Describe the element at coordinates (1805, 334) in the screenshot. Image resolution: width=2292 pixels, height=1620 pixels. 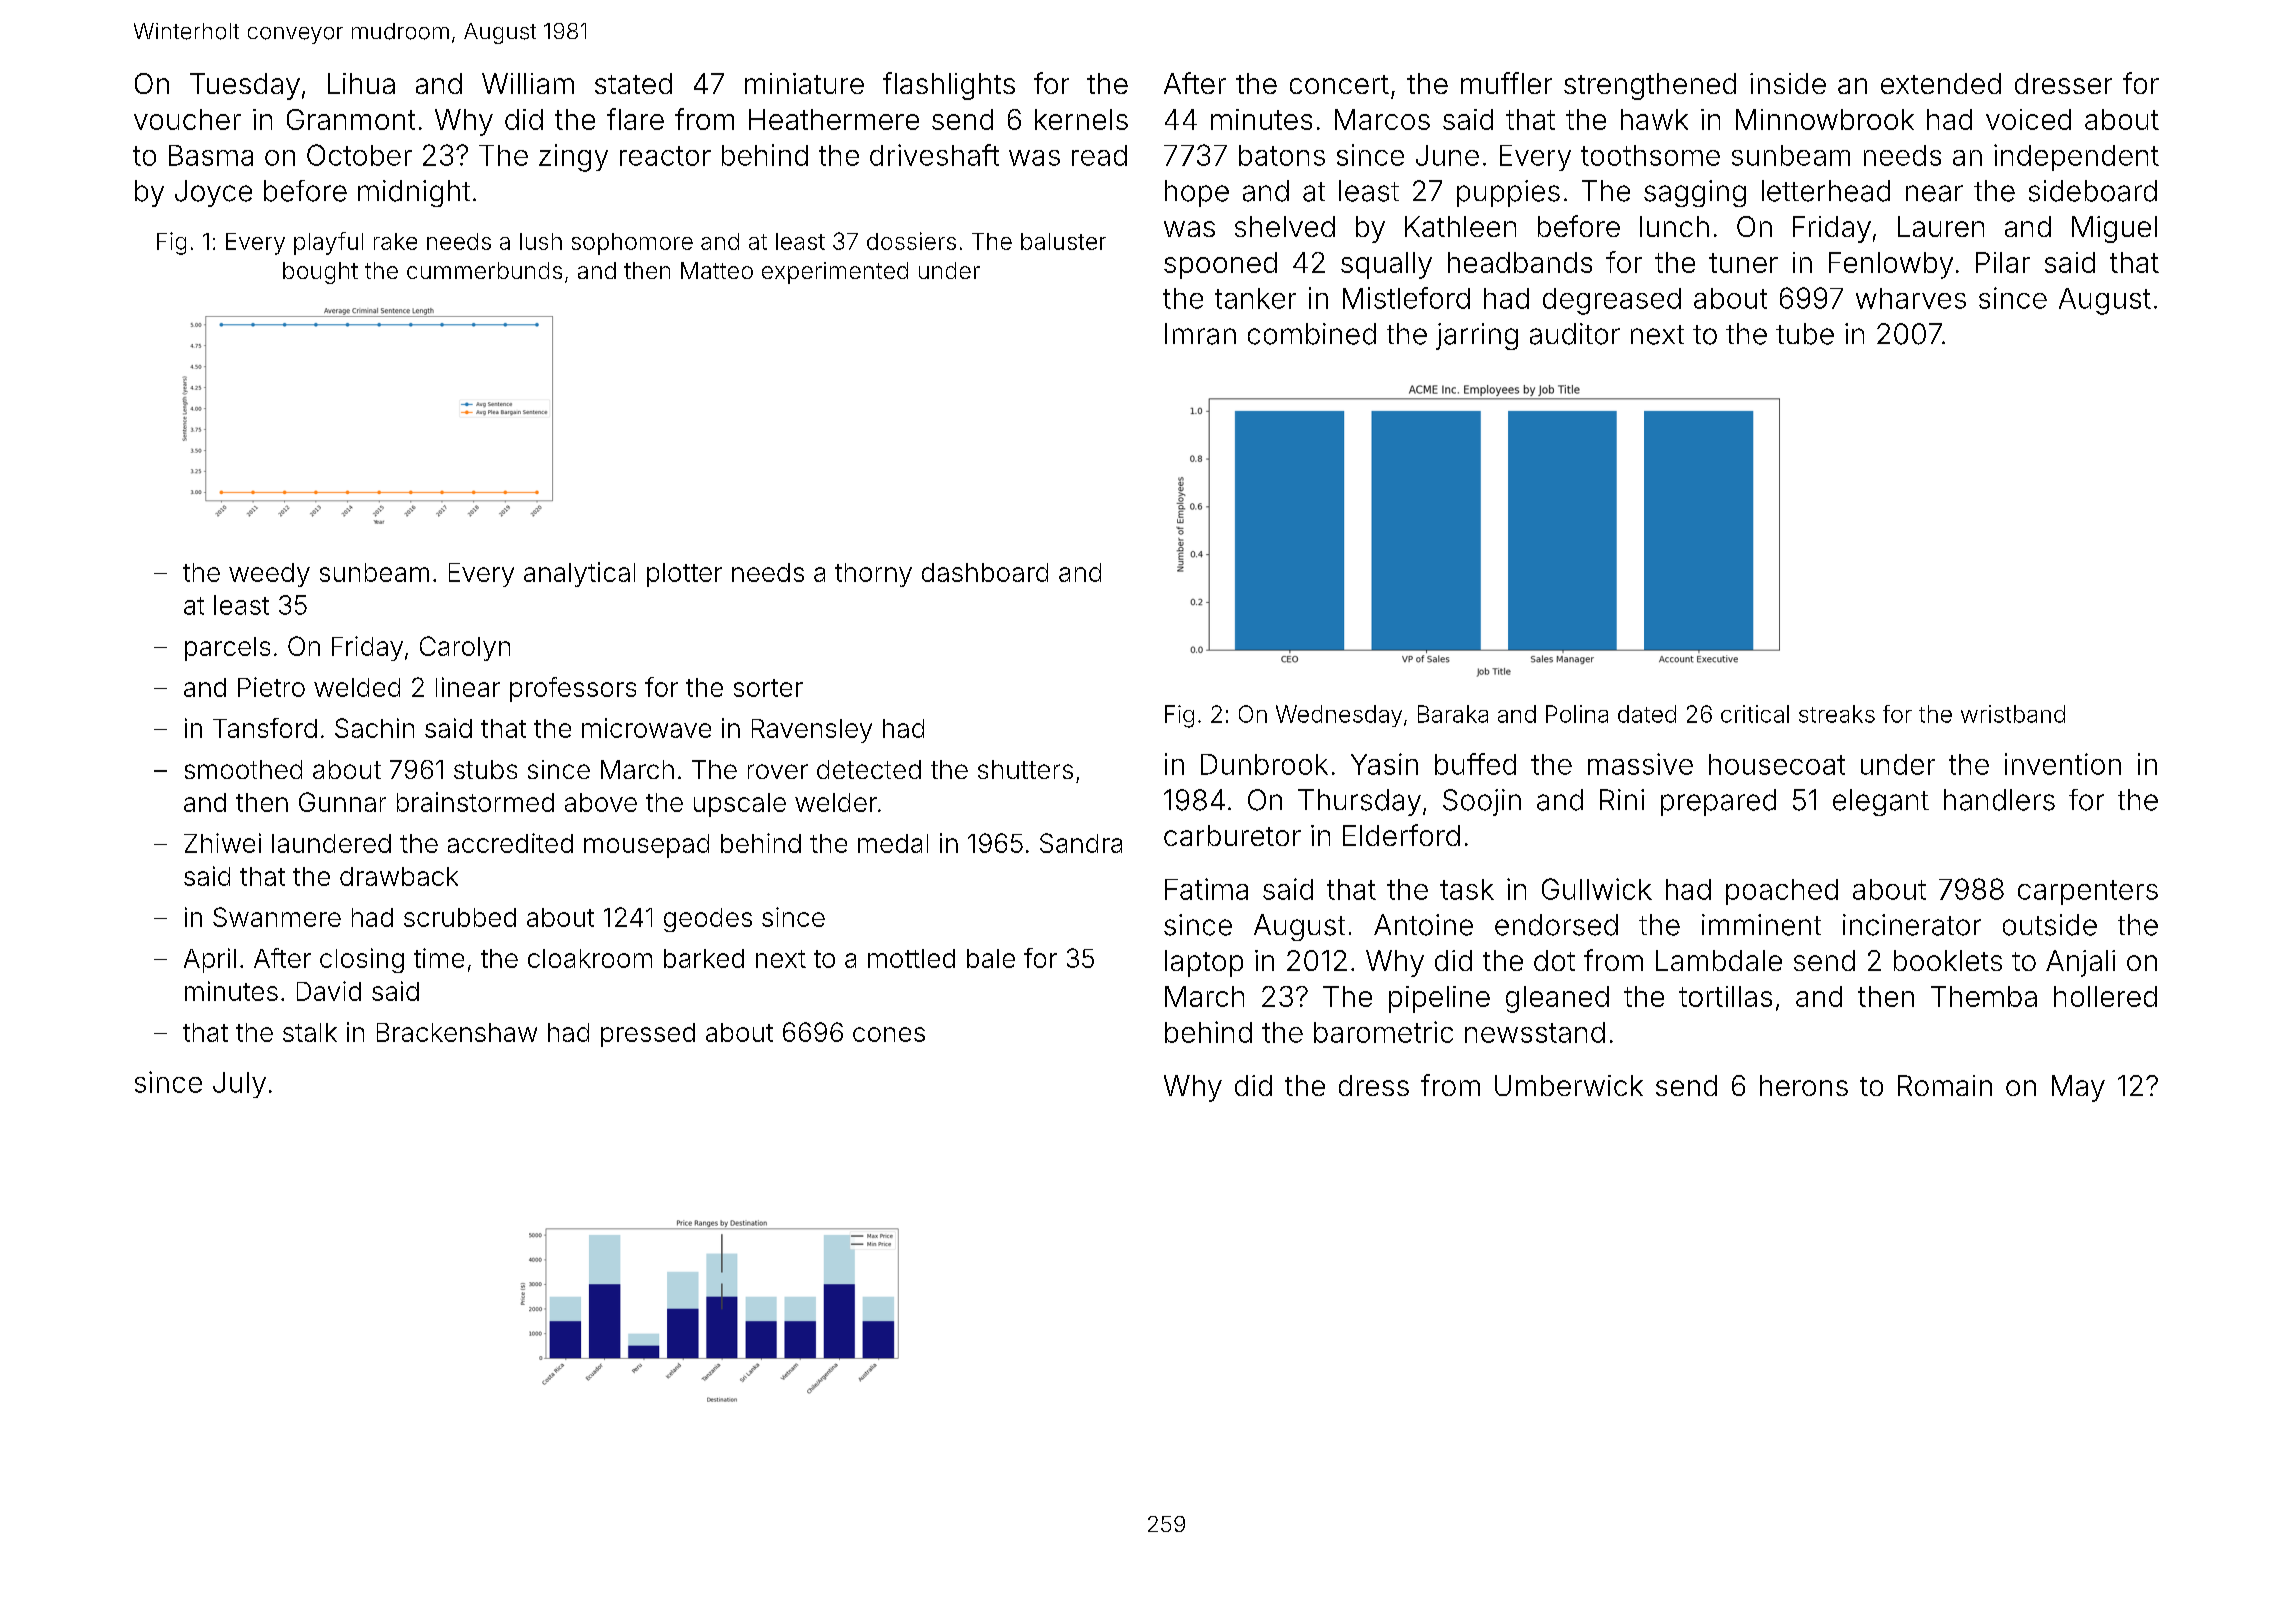
I see `tube` at that location.
